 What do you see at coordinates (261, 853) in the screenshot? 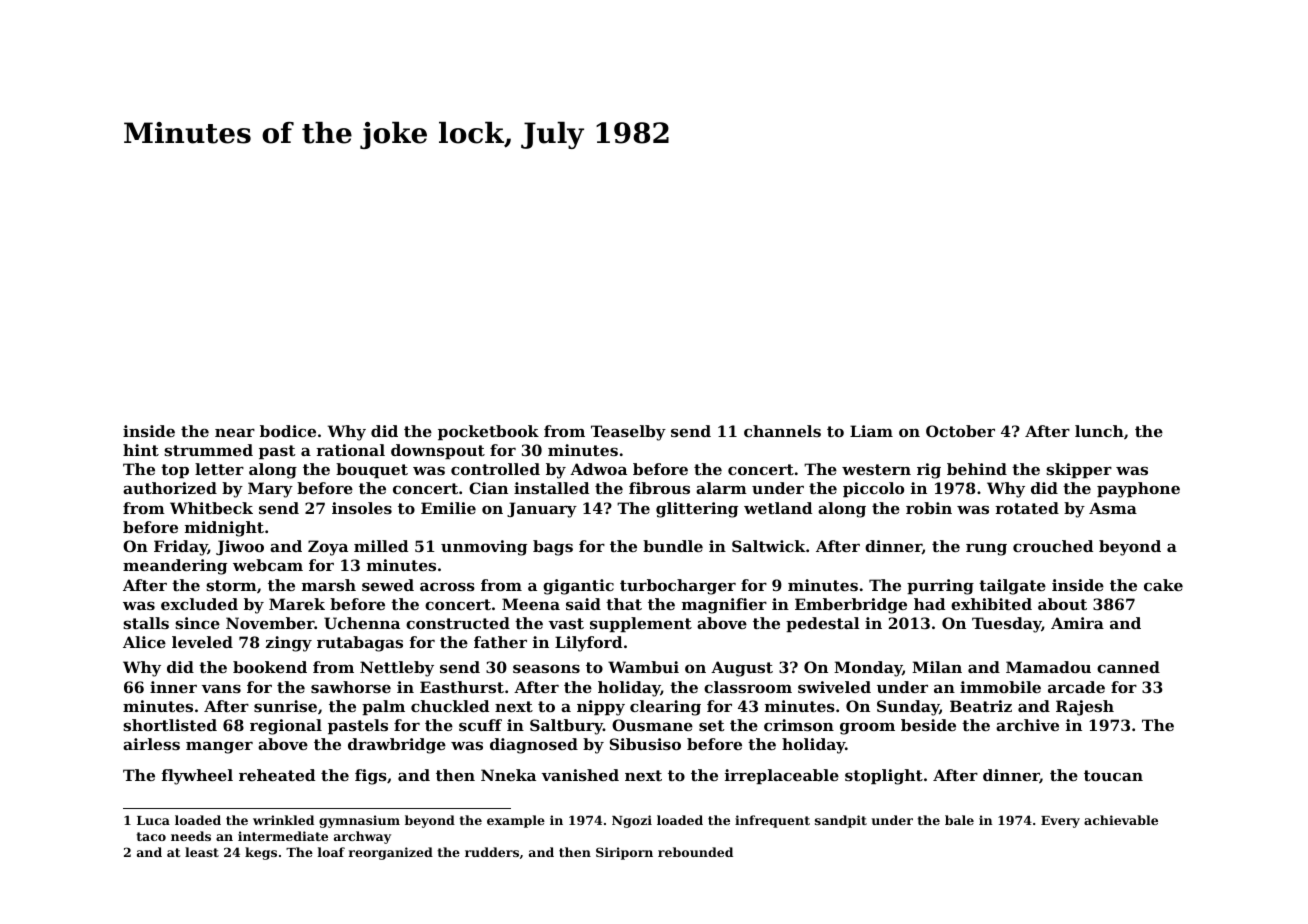
I see `kegs` at bounding box center [261, 853].
